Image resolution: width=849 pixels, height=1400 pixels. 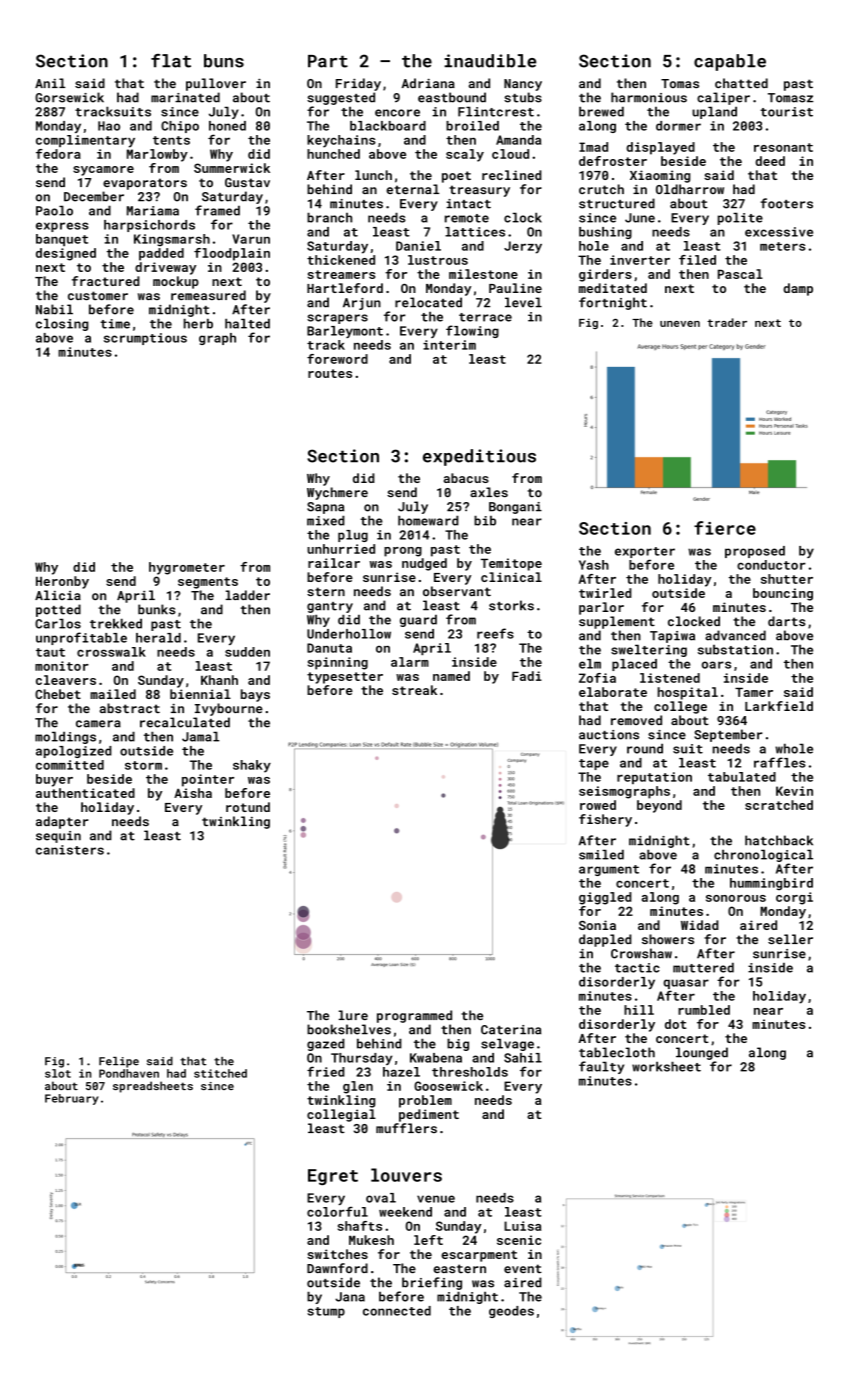 What do you see at coordinates (158, 638) in the screenshot?
I see `herald` at bounding box center [158, 638].
